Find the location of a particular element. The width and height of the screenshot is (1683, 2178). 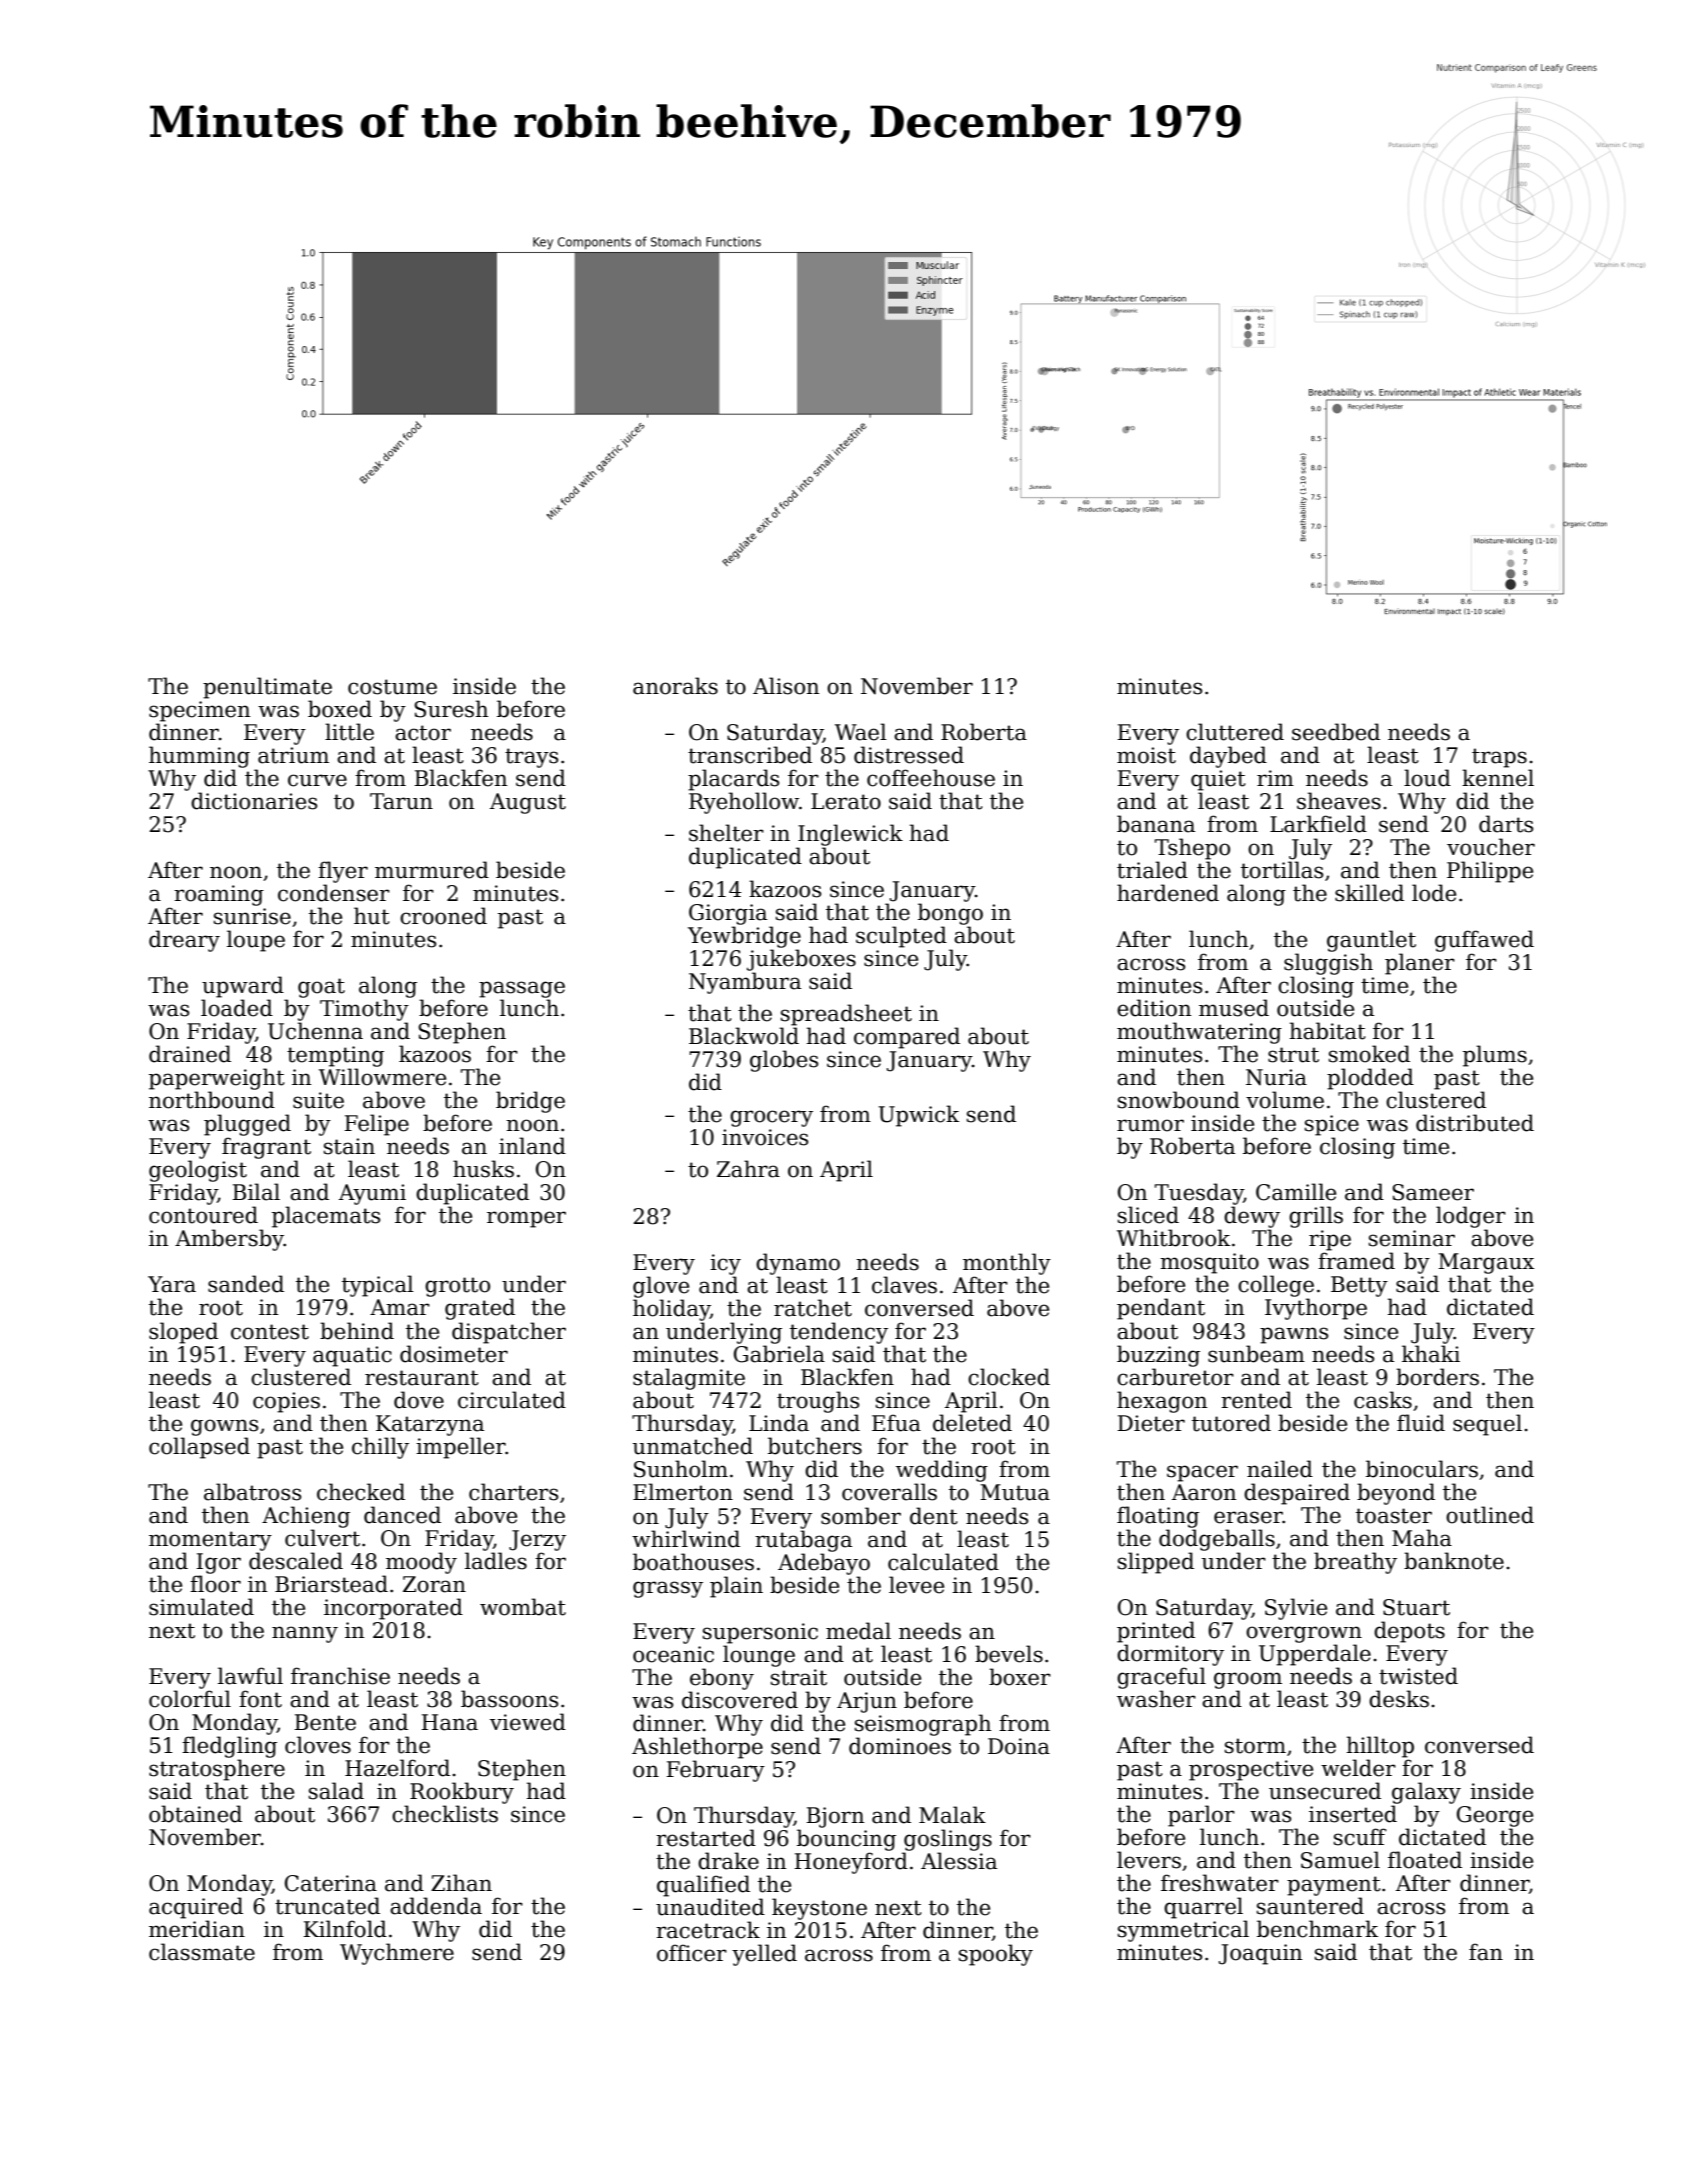

Wychmere is located at coordinates (397, 1954).
